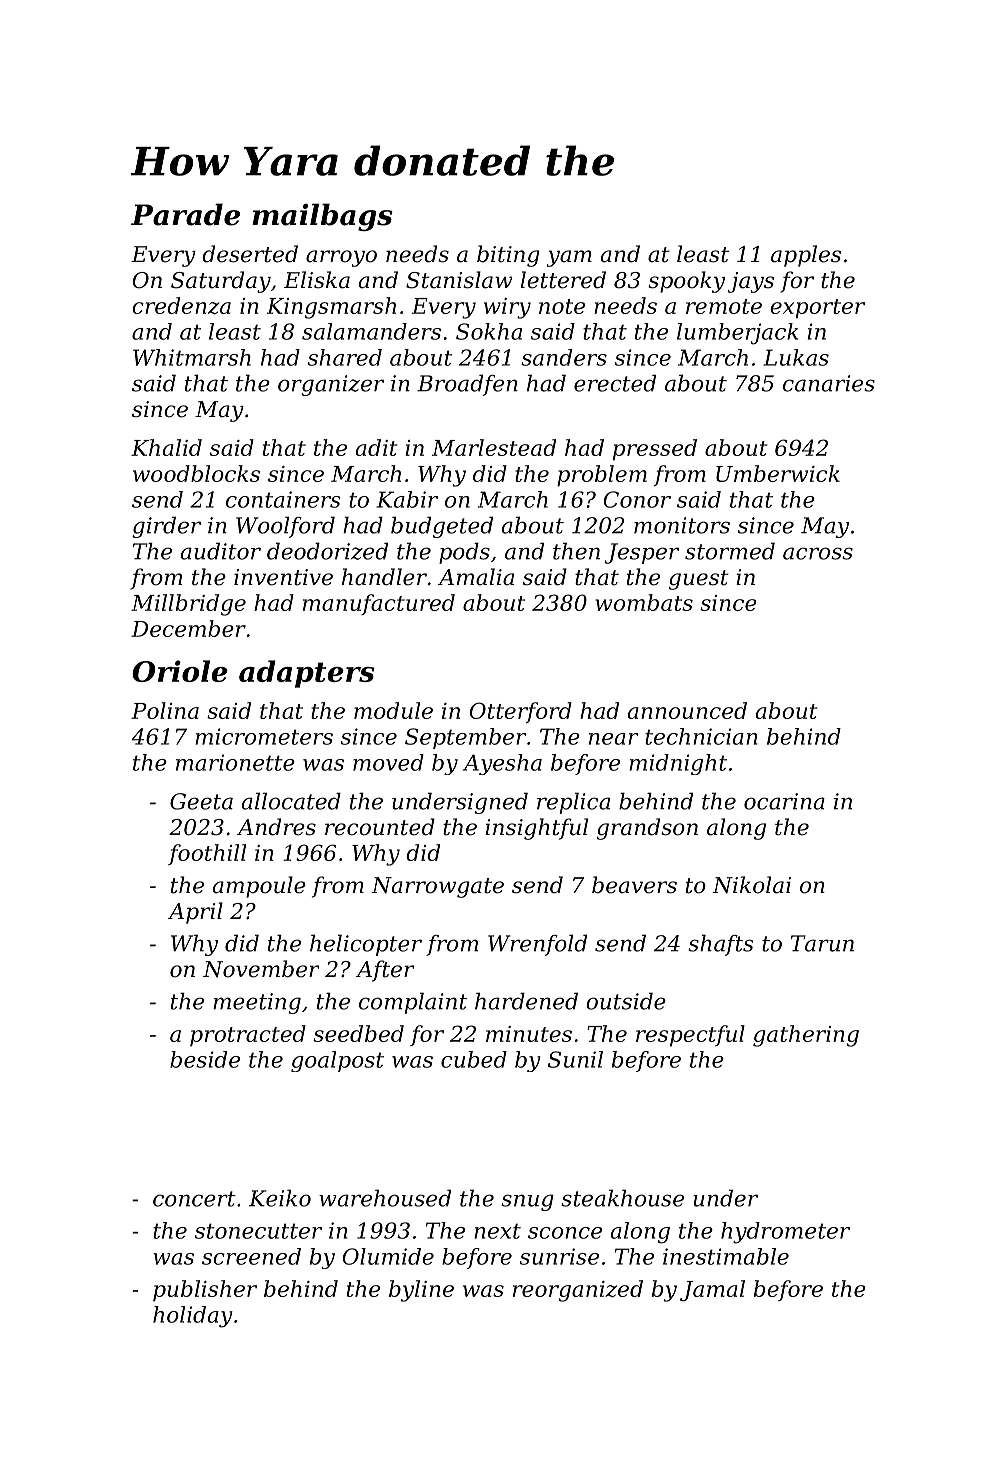  I want to click on stormed, so click(730, 551).
